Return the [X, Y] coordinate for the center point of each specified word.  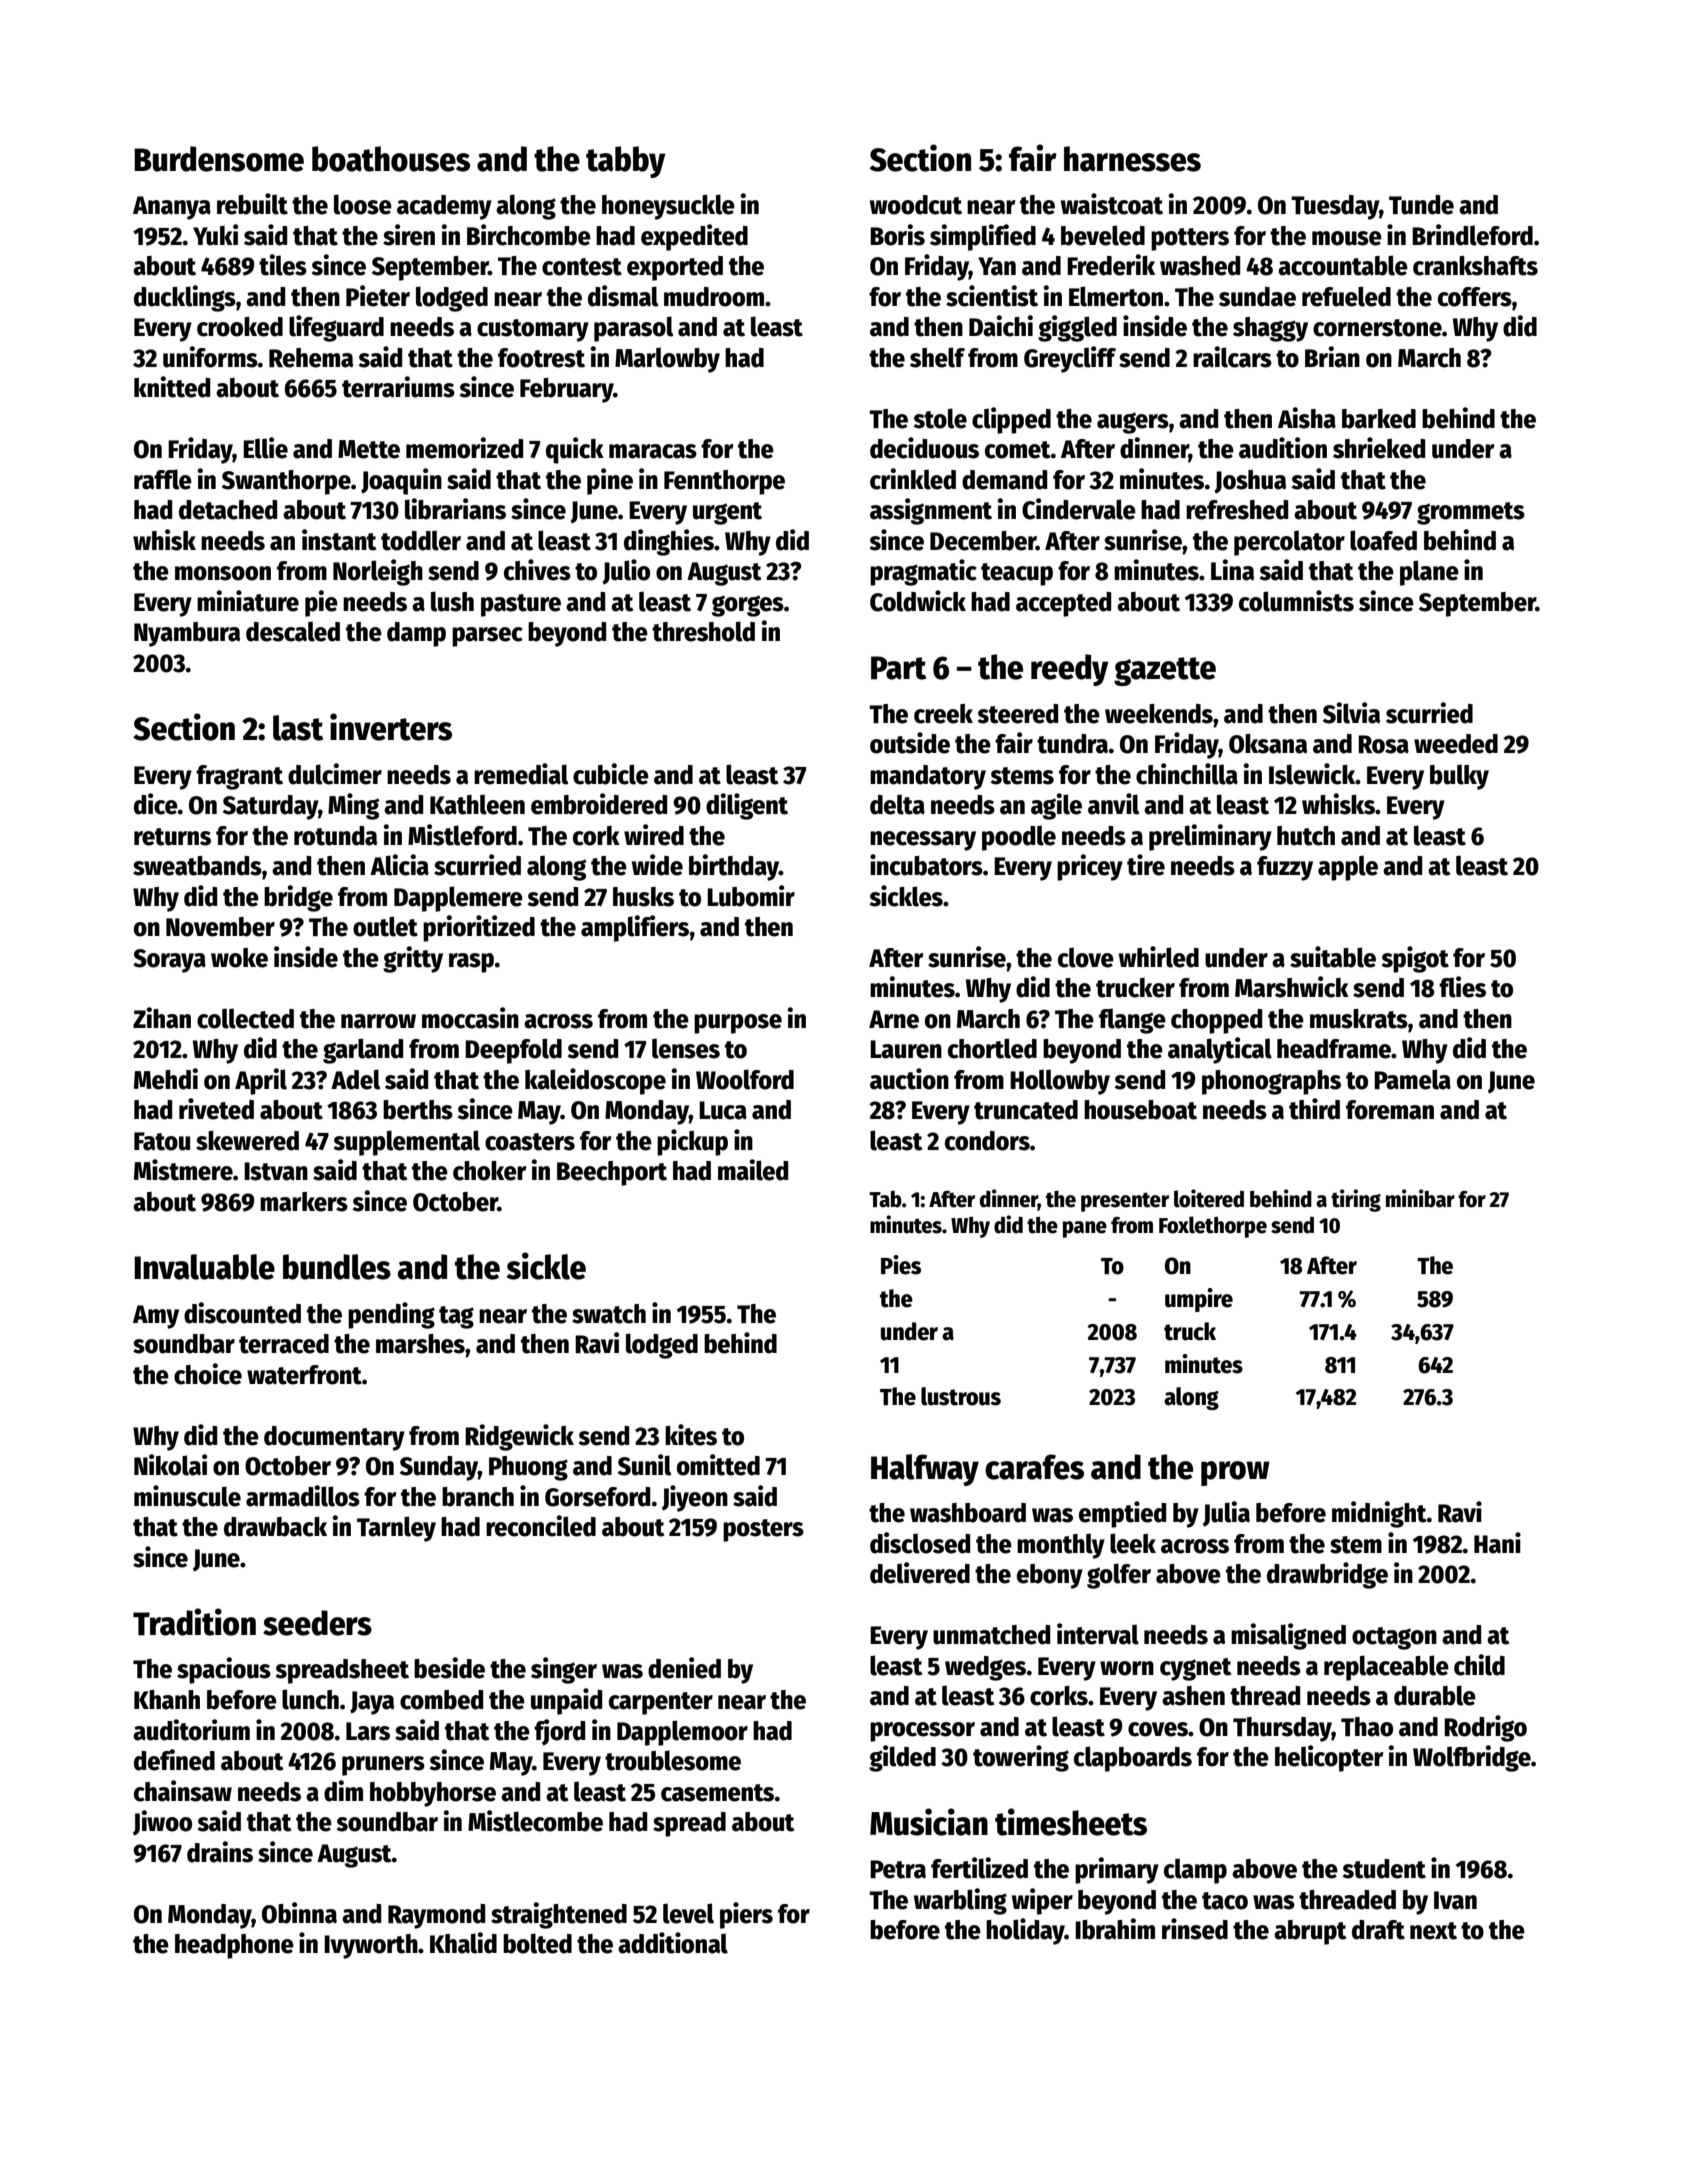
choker [489, 1171]
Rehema [311, 358]
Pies [901, 1265]
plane [1429, 573]
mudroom [714, 297]
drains [220, 1852]
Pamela [1412, 1079]
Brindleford [1472, 235]
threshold [703, 631]
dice [156, 804]
